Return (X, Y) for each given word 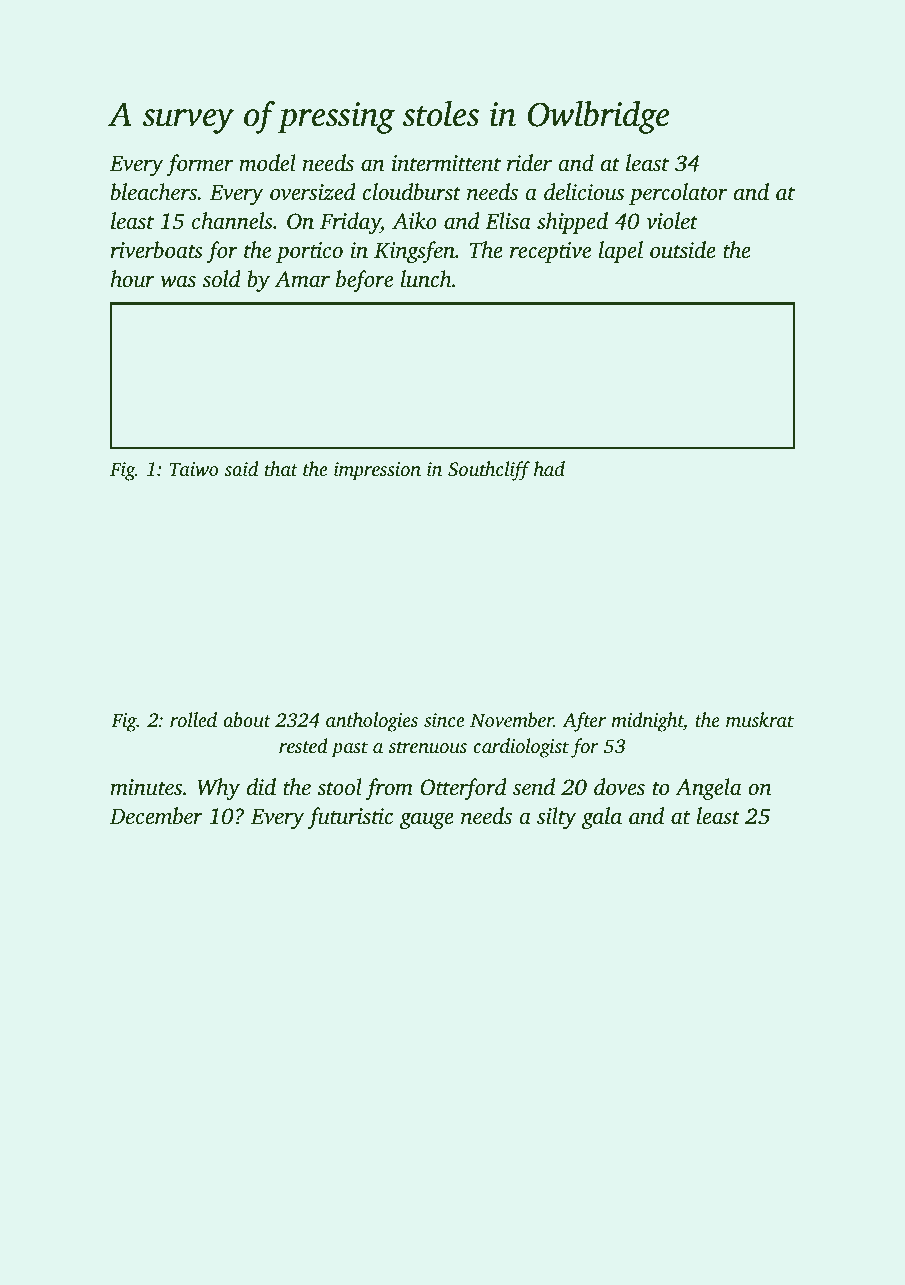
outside (683, 250)
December (156, 816)
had (549, 468)
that (281, 468)
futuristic (350, 818)
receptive (550, 252)
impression (377, 471)
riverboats (157, 250)
